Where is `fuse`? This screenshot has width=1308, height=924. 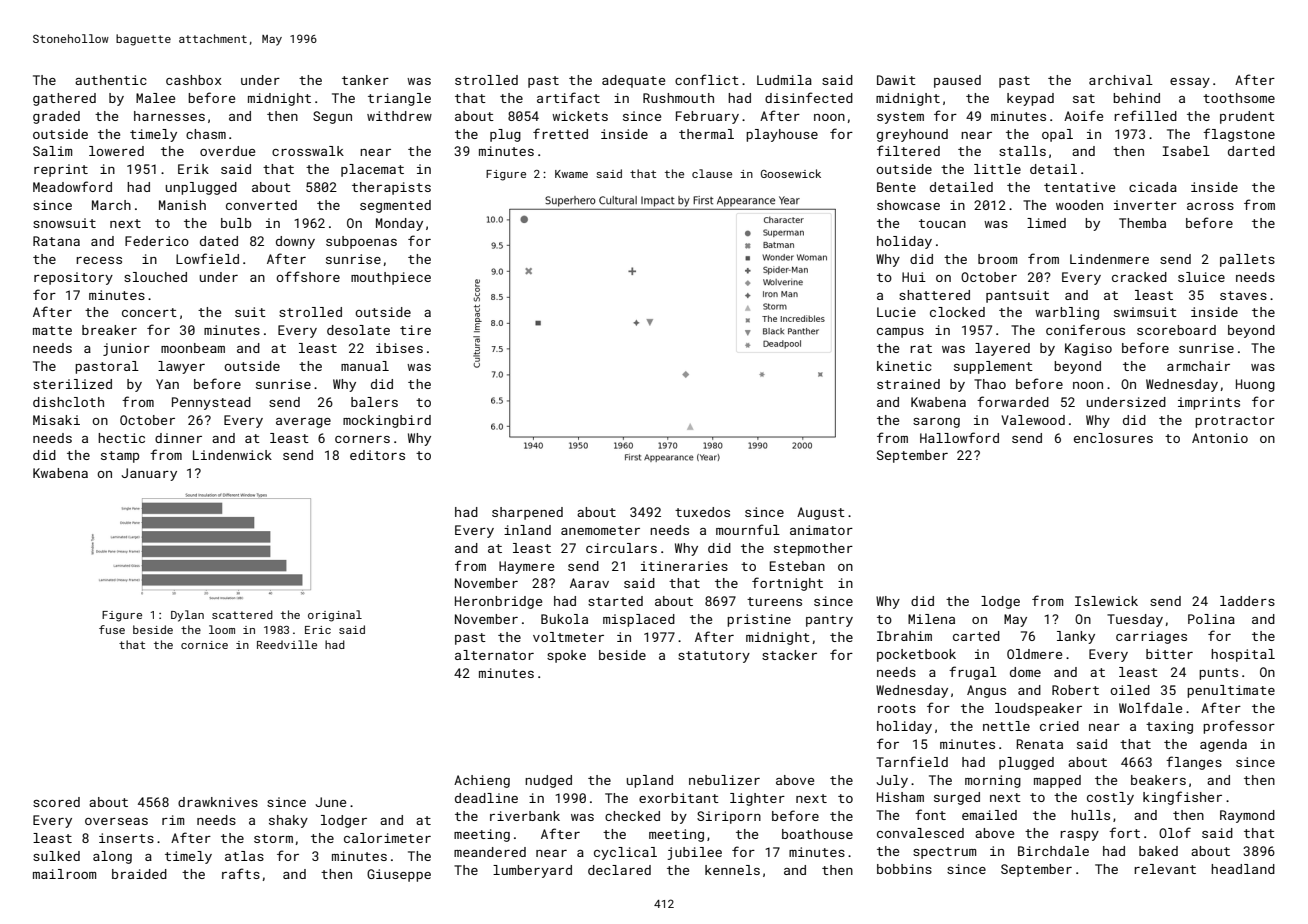
fuse is located at coordinates (112, 629).
